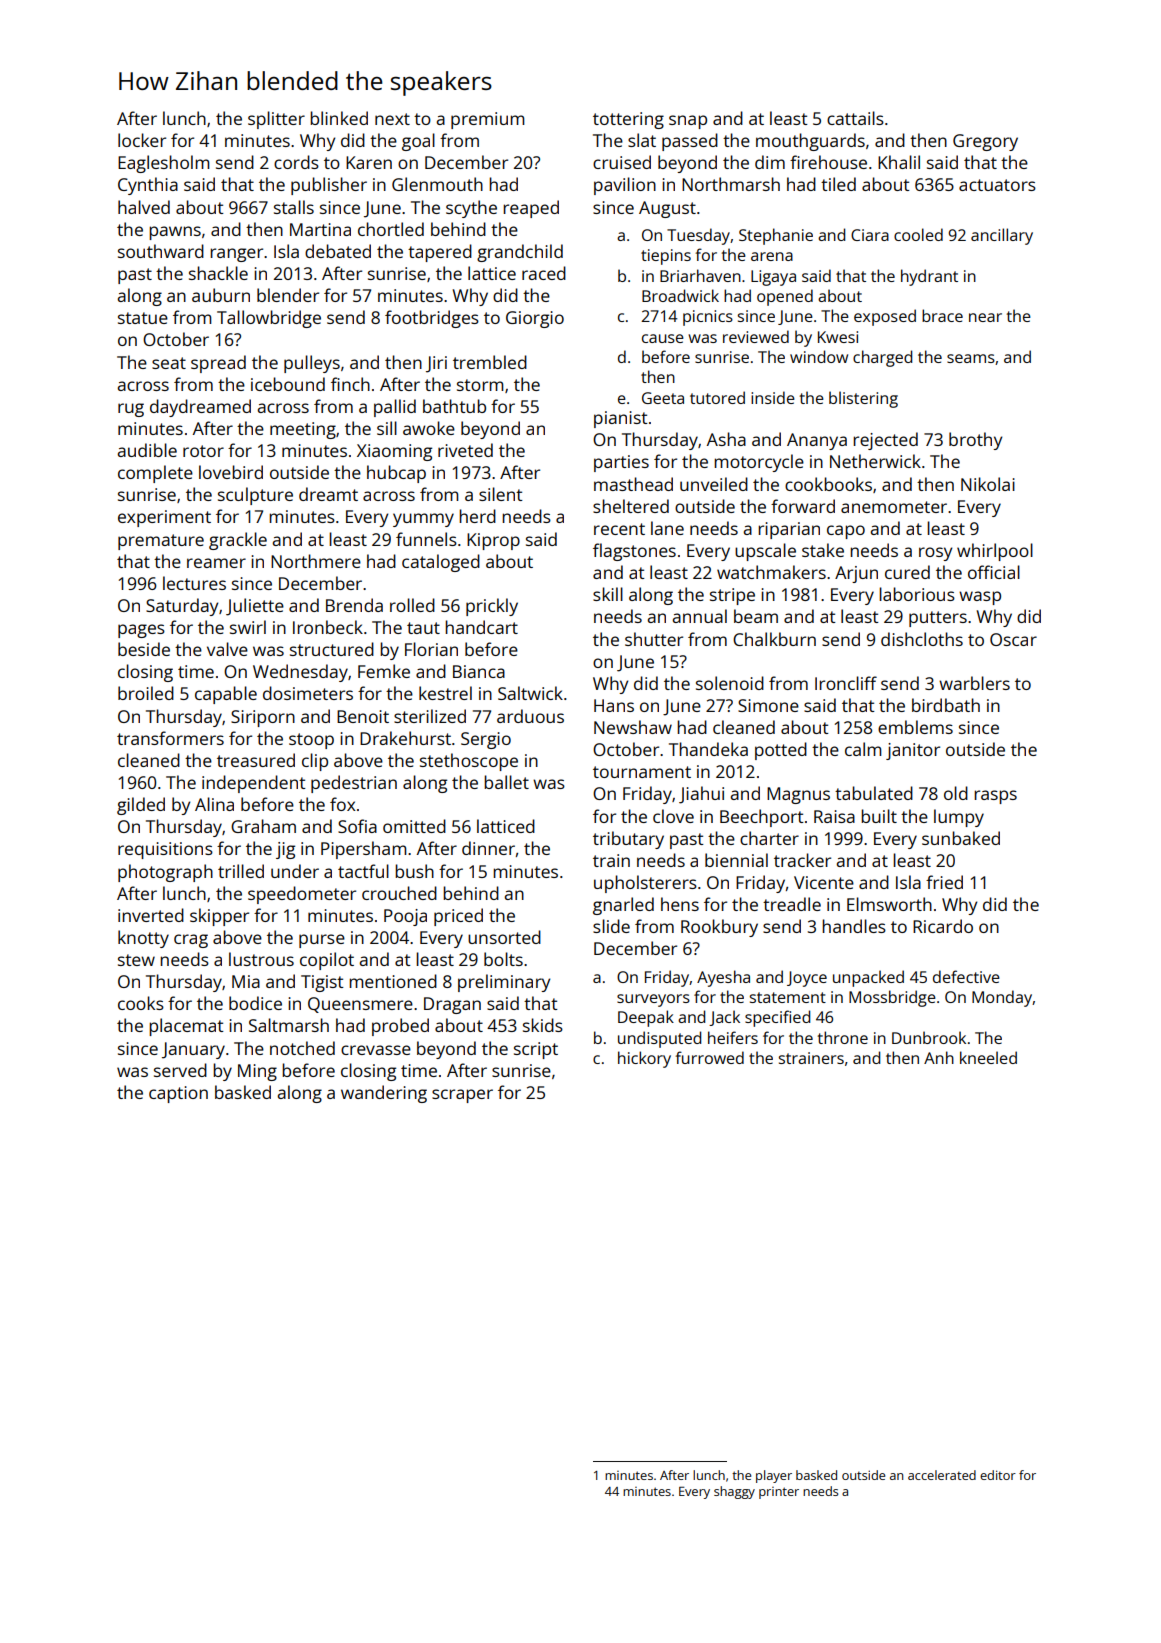 The height and width of the document is (1643, 1161). Describe the element at coordinates (779, 1493) in the document. I see `printer` at that location.
